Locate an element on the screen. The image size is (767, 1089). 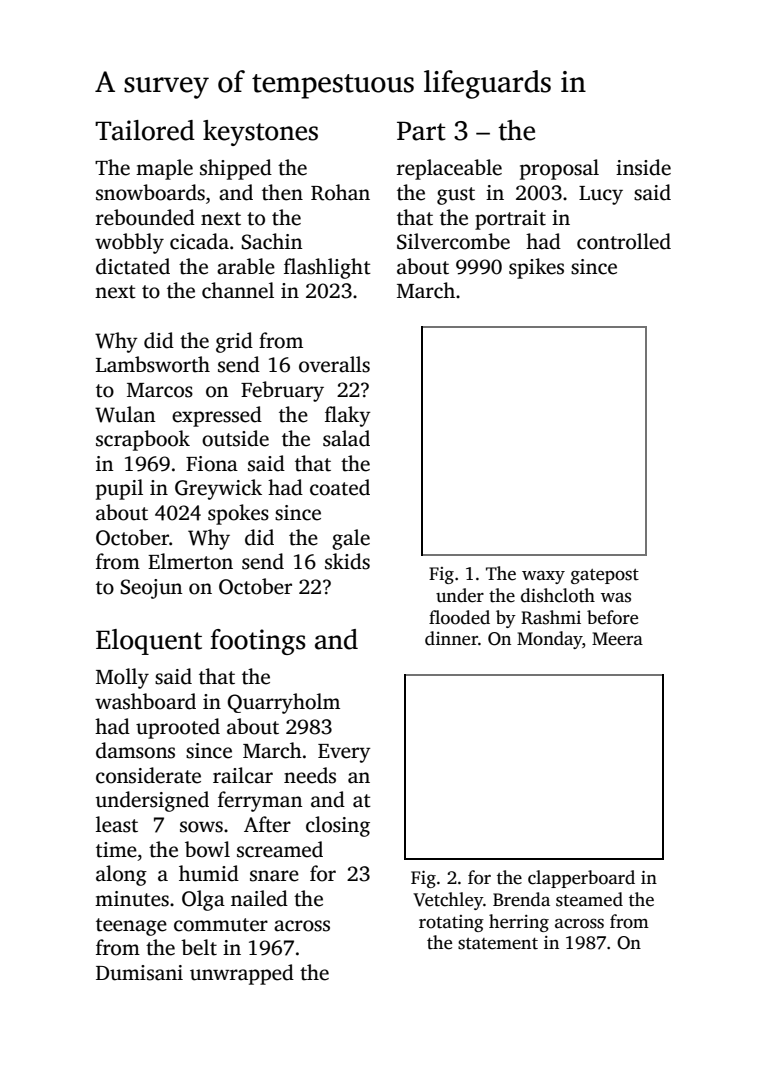
Rohan is located at coordinates (340, 192).
